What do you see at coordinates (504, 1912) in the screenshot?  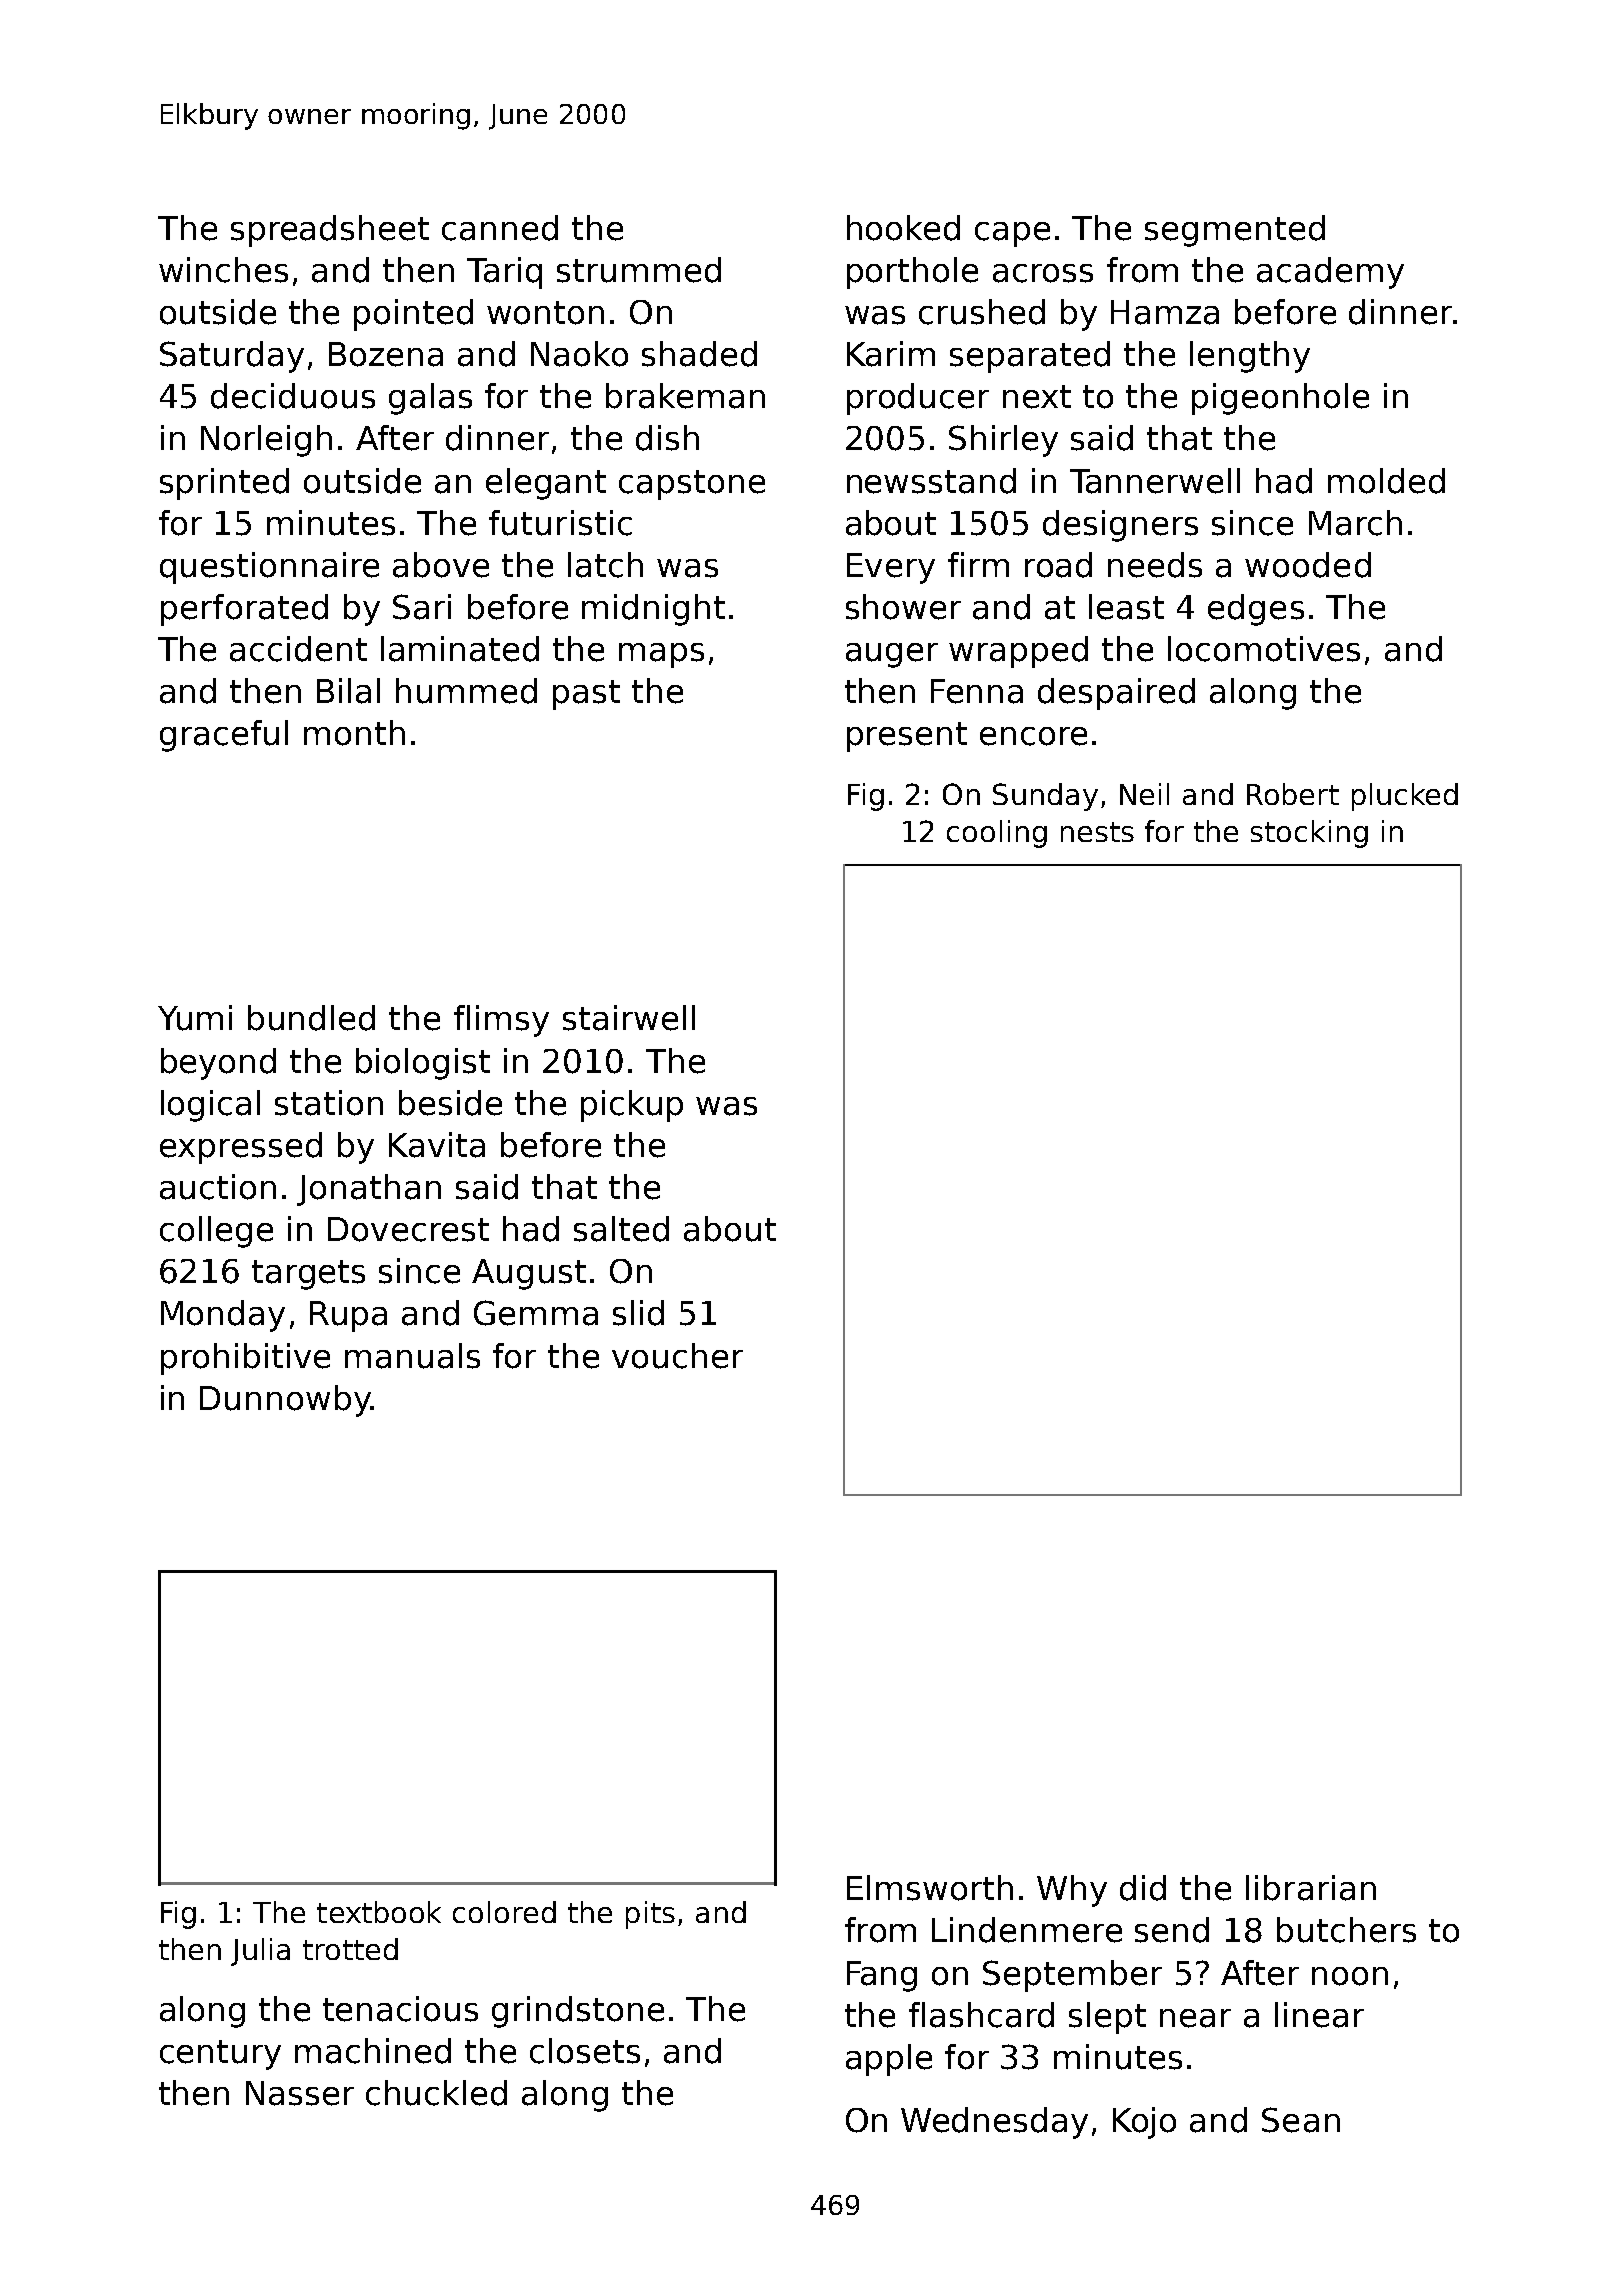 I see `colored` at bounding box center [504, 1912].
